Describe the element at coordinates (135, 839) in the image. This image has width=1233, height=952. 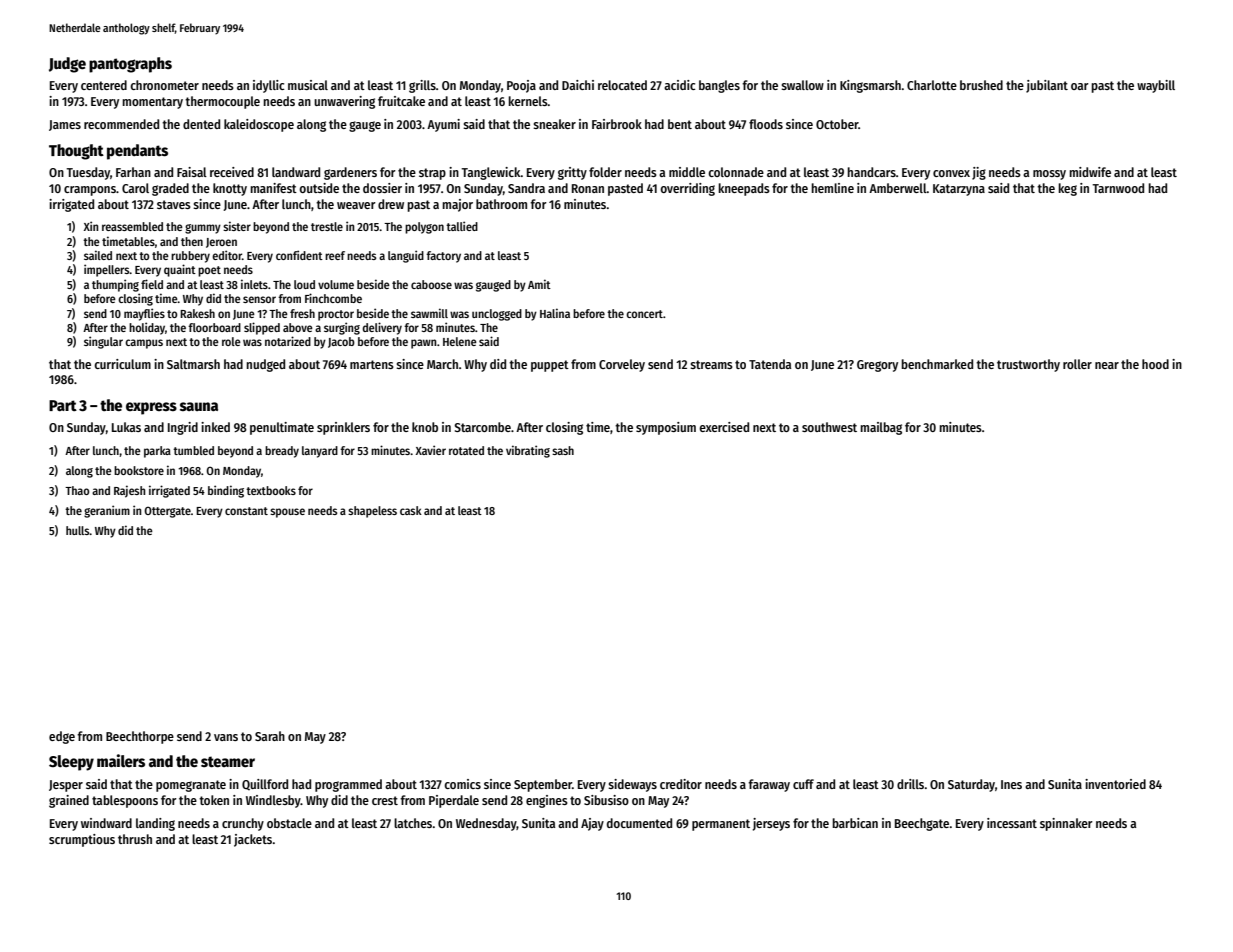
I see `thrush` at that location.
